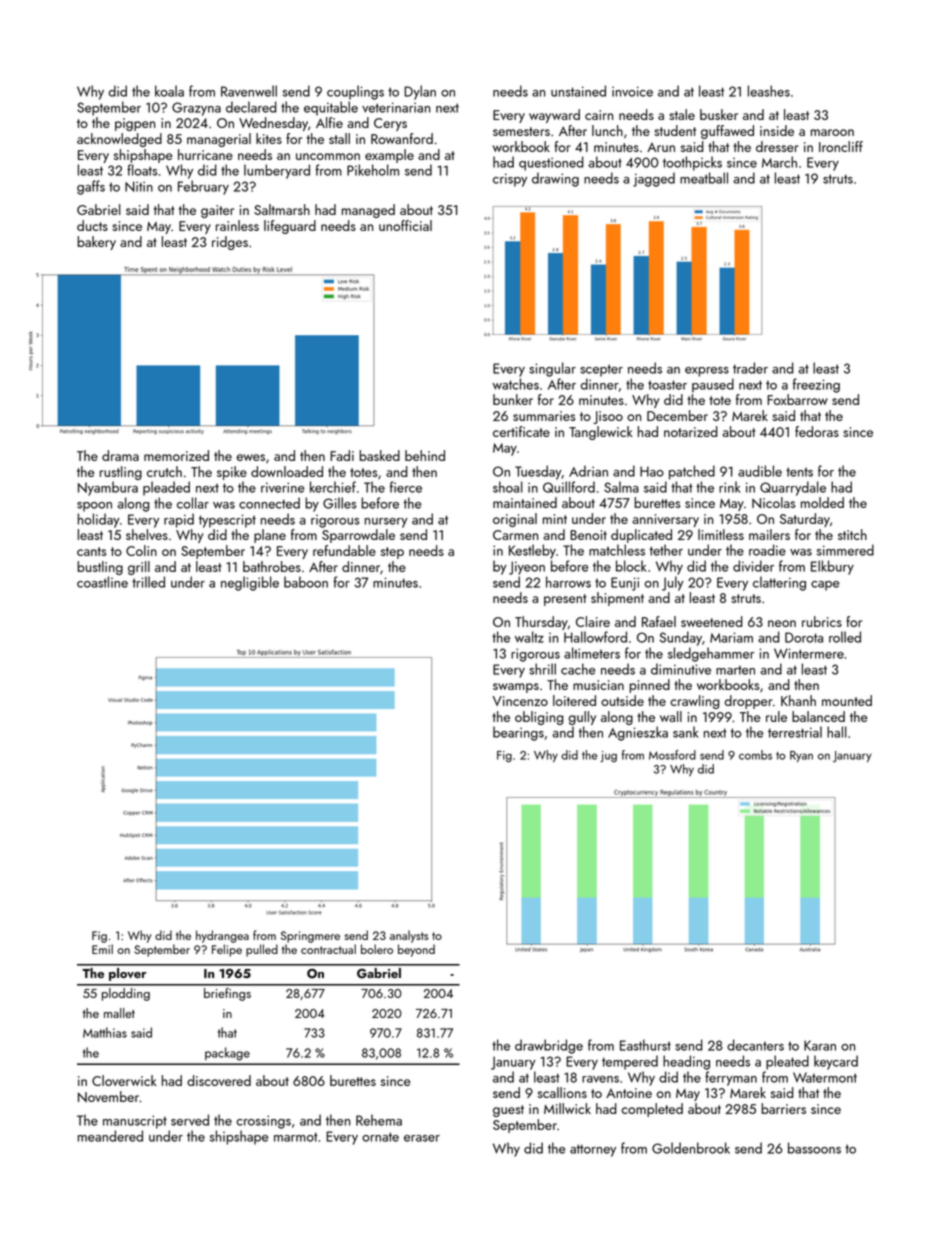 The image size is (952, 1233). Describe the element at coordinates (518, 733) in the screenshot. I see `bearings` at that location.
